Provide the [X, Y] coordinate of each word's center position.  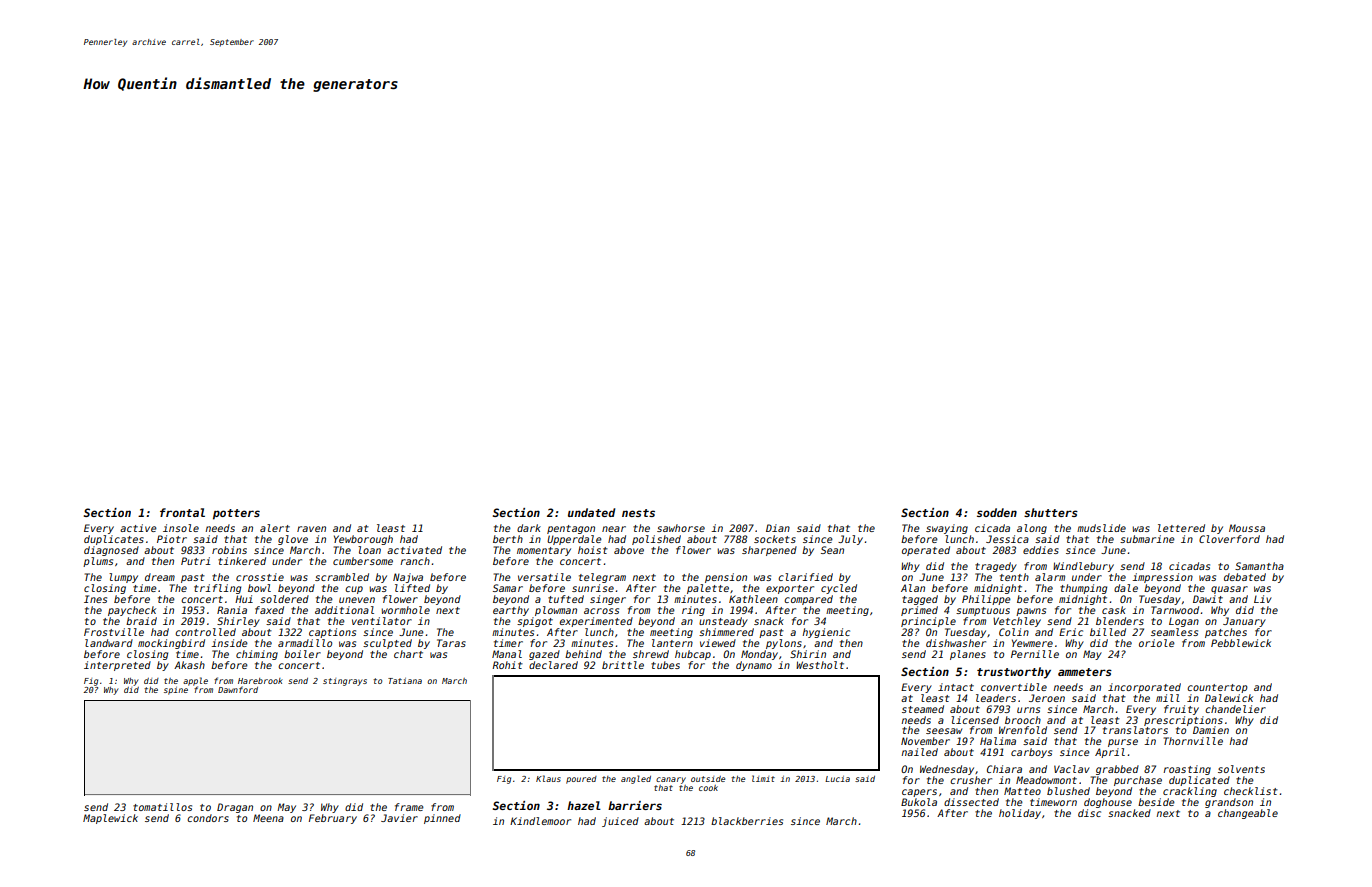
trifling [217, 589]
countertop [1217, 688]
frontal [182, 512]
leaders [996, 698]
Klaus [548, 778]
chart [408, 654]
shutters [1051, 512]
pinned [442, 819]
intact [956, 687]
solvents [1241, 769]
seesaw [944, 731]
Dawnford [238, 689]
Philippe [986, 600]
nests [638, 513]
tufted [566, 599]
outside [708, 779]
